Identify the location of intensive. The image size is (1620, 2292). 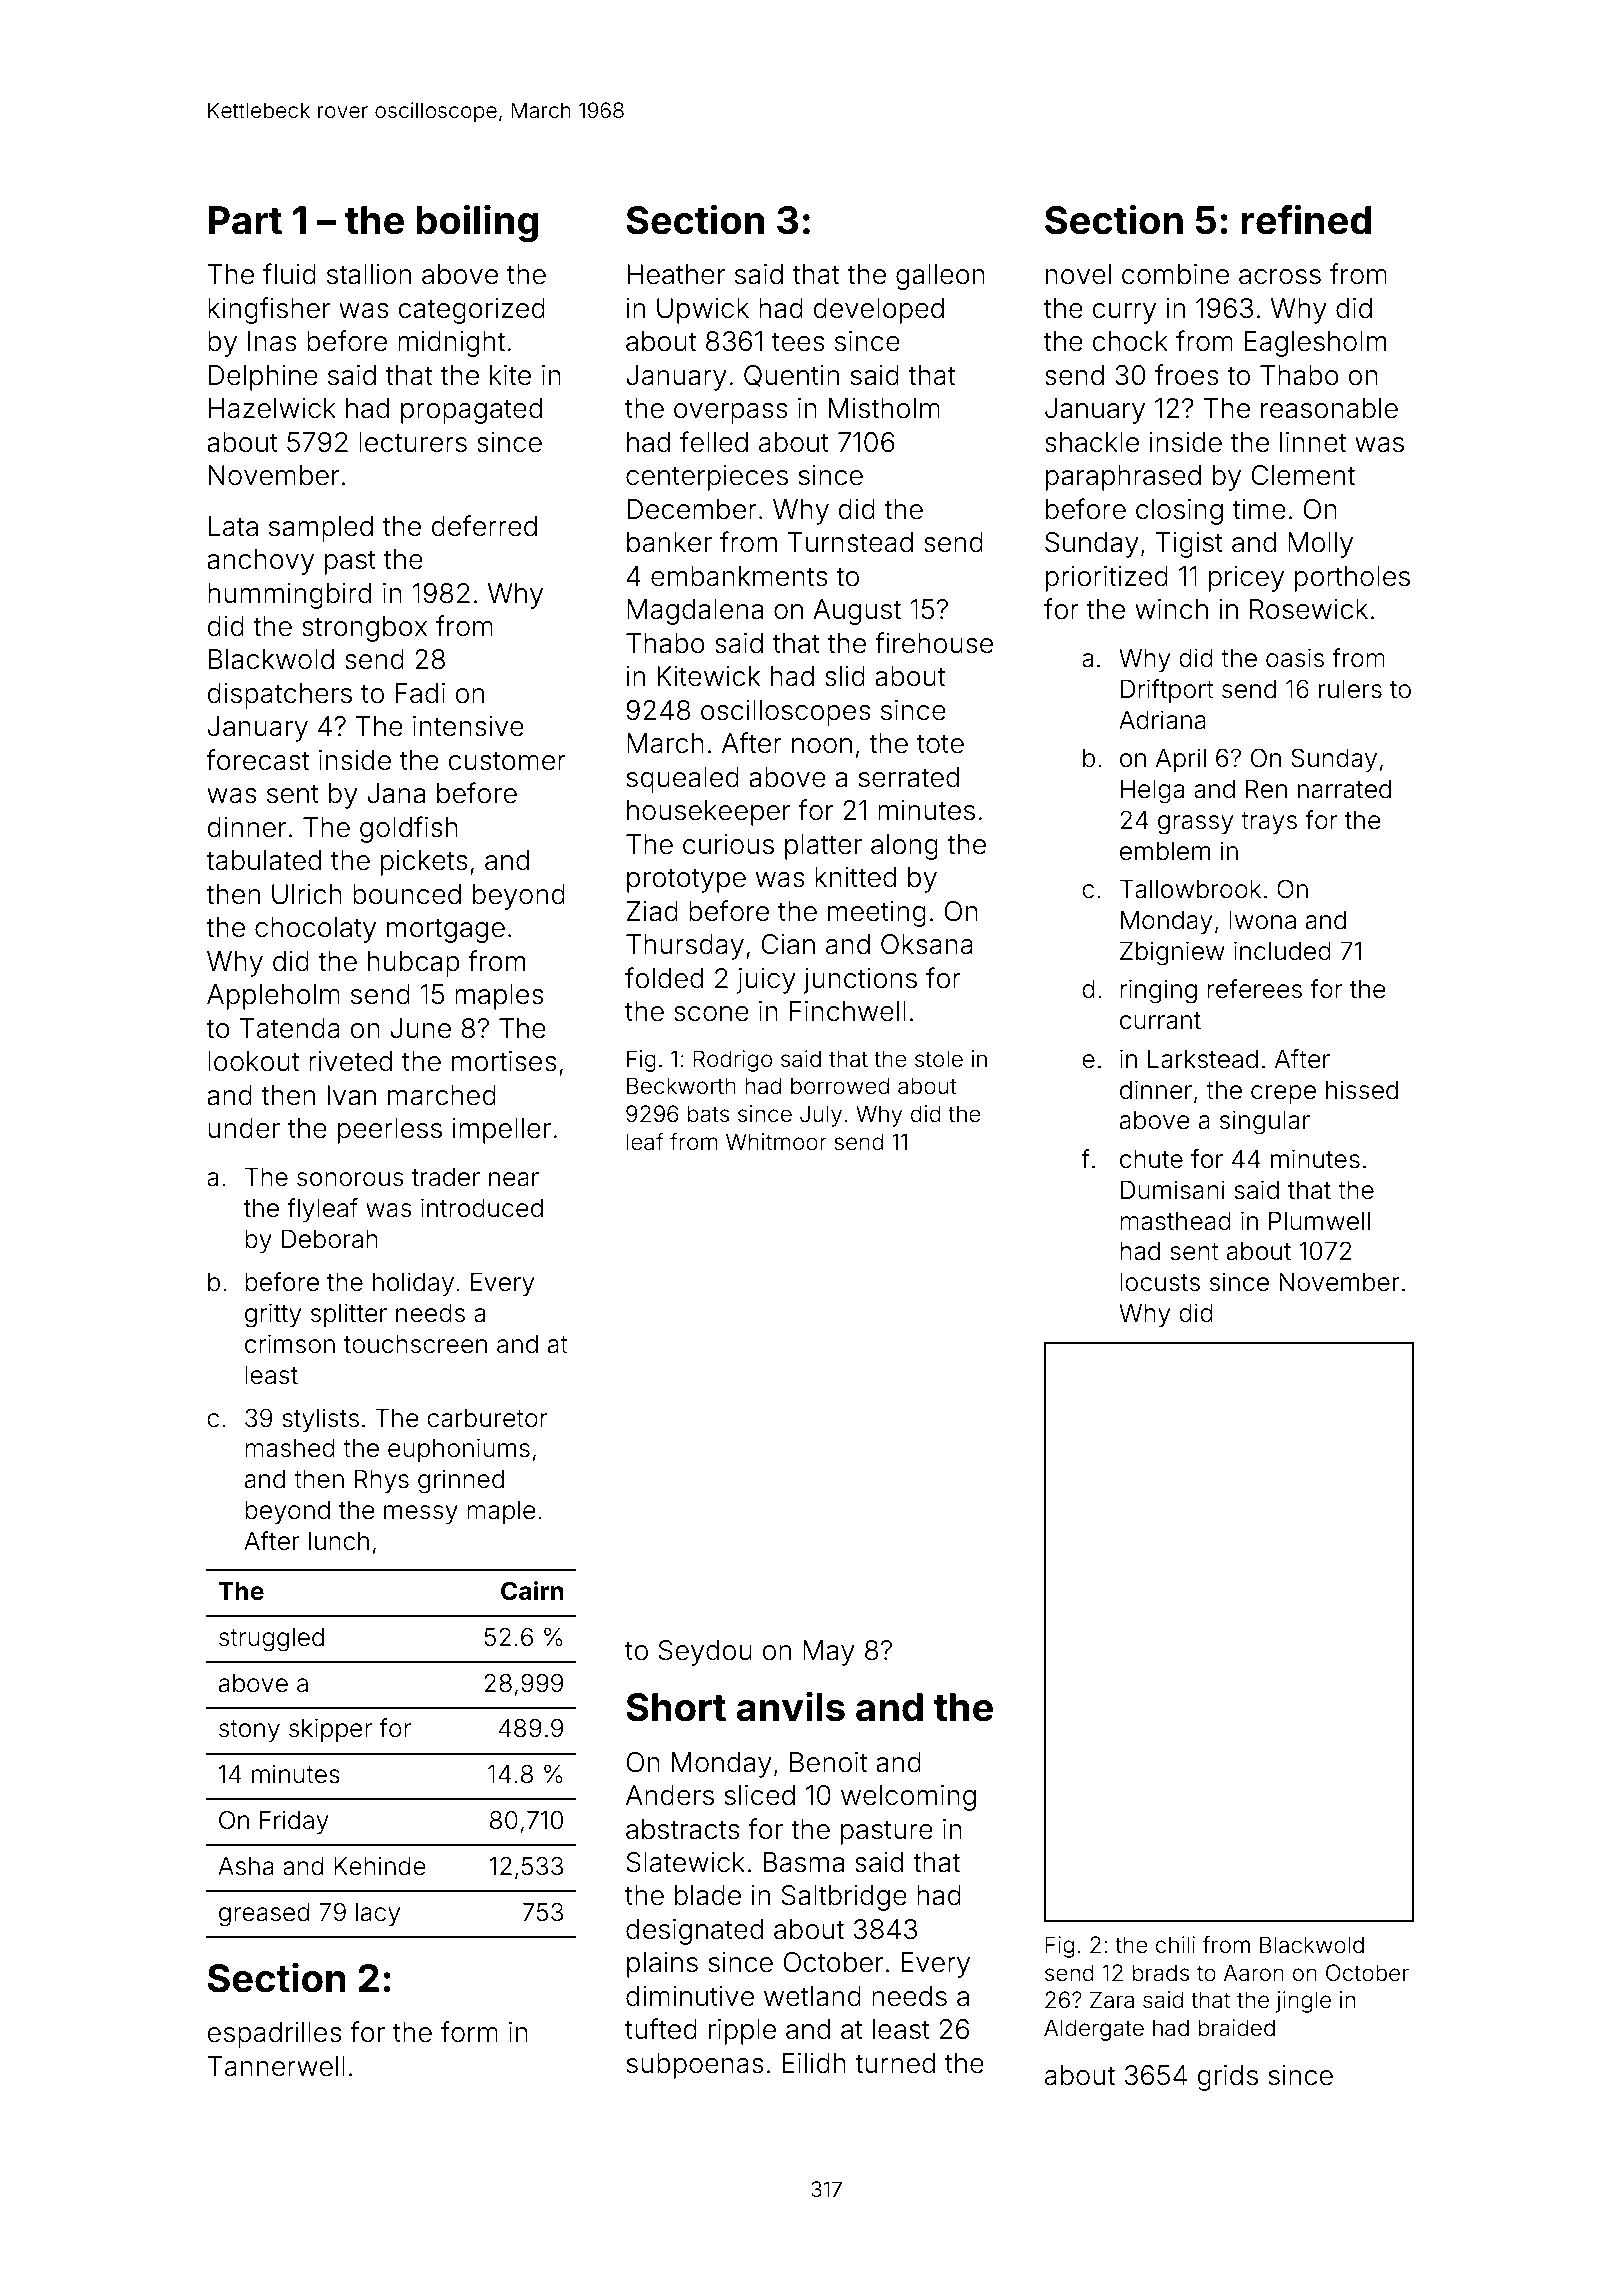
(468, 726).
